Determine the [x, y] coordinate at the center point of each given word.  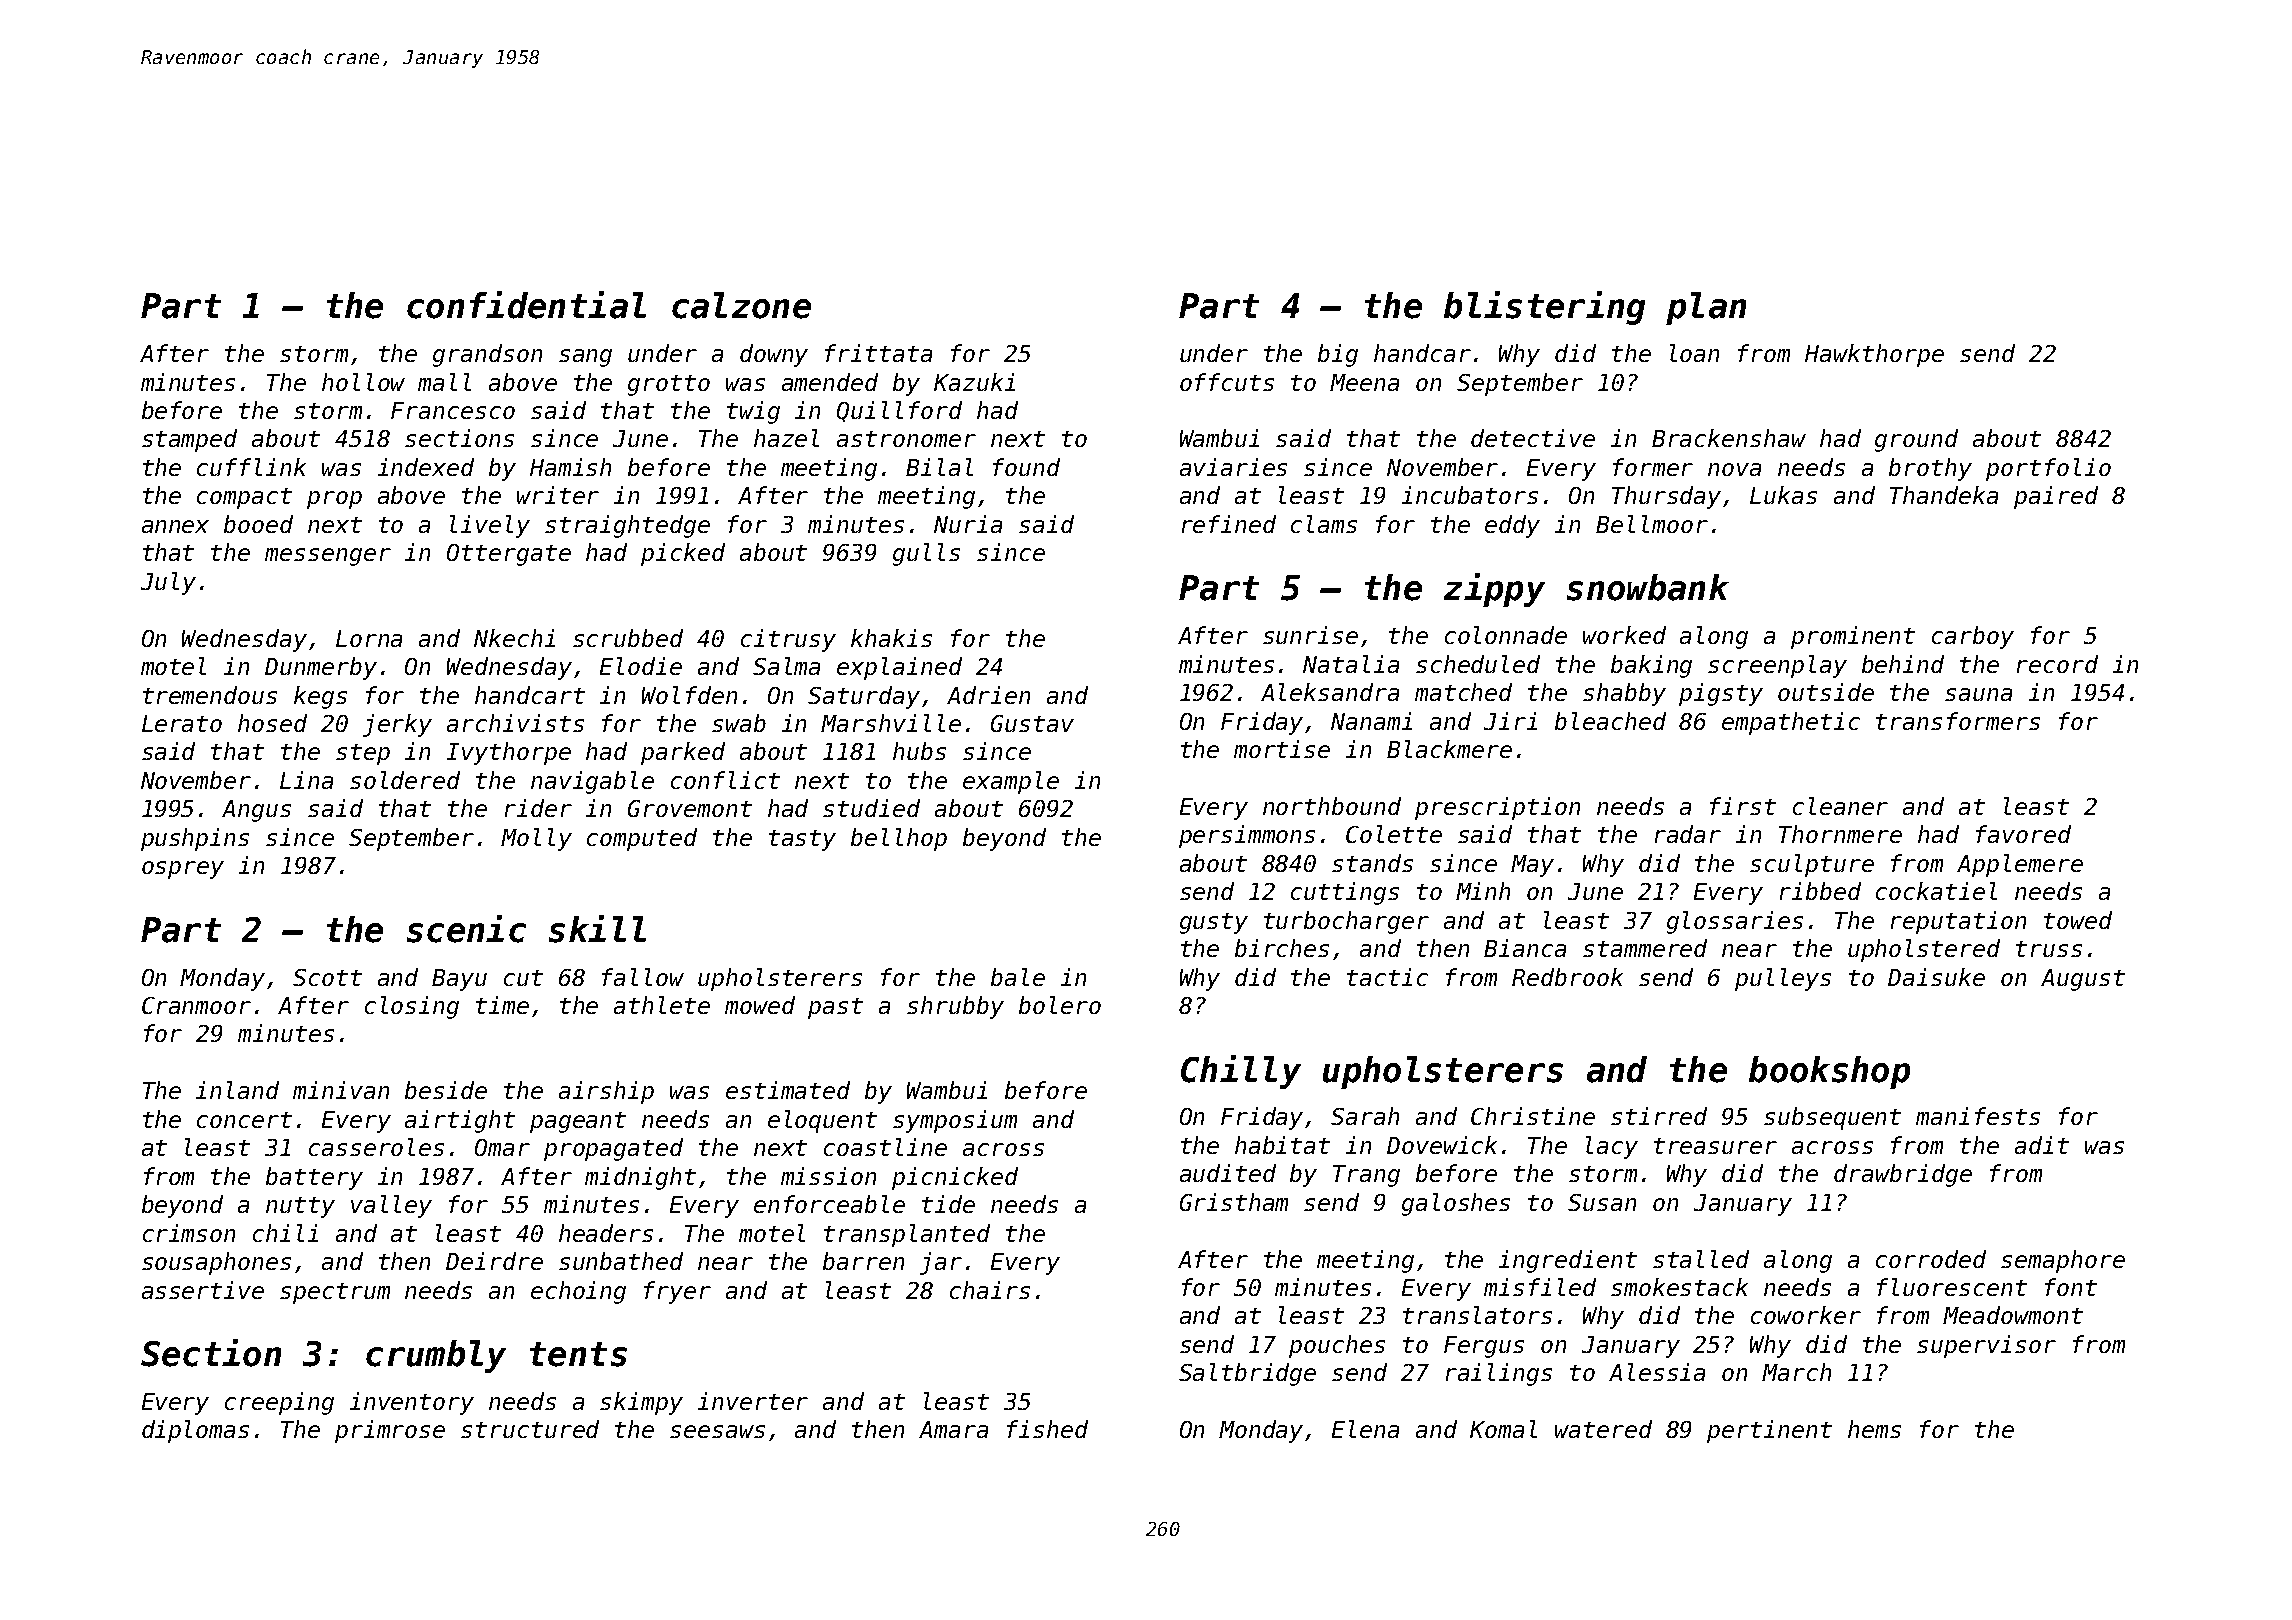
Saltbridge [1247, 1374]
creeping [279, 1403]
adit [2042, 1145]
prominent [1853, 637]
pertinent [1769, 1431]
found [1026, 467]
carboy [1973, 637]
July [168, 583]
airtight [460, 1121]
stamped [189, 440]
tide [948, 1204]
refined [1229, 524]
